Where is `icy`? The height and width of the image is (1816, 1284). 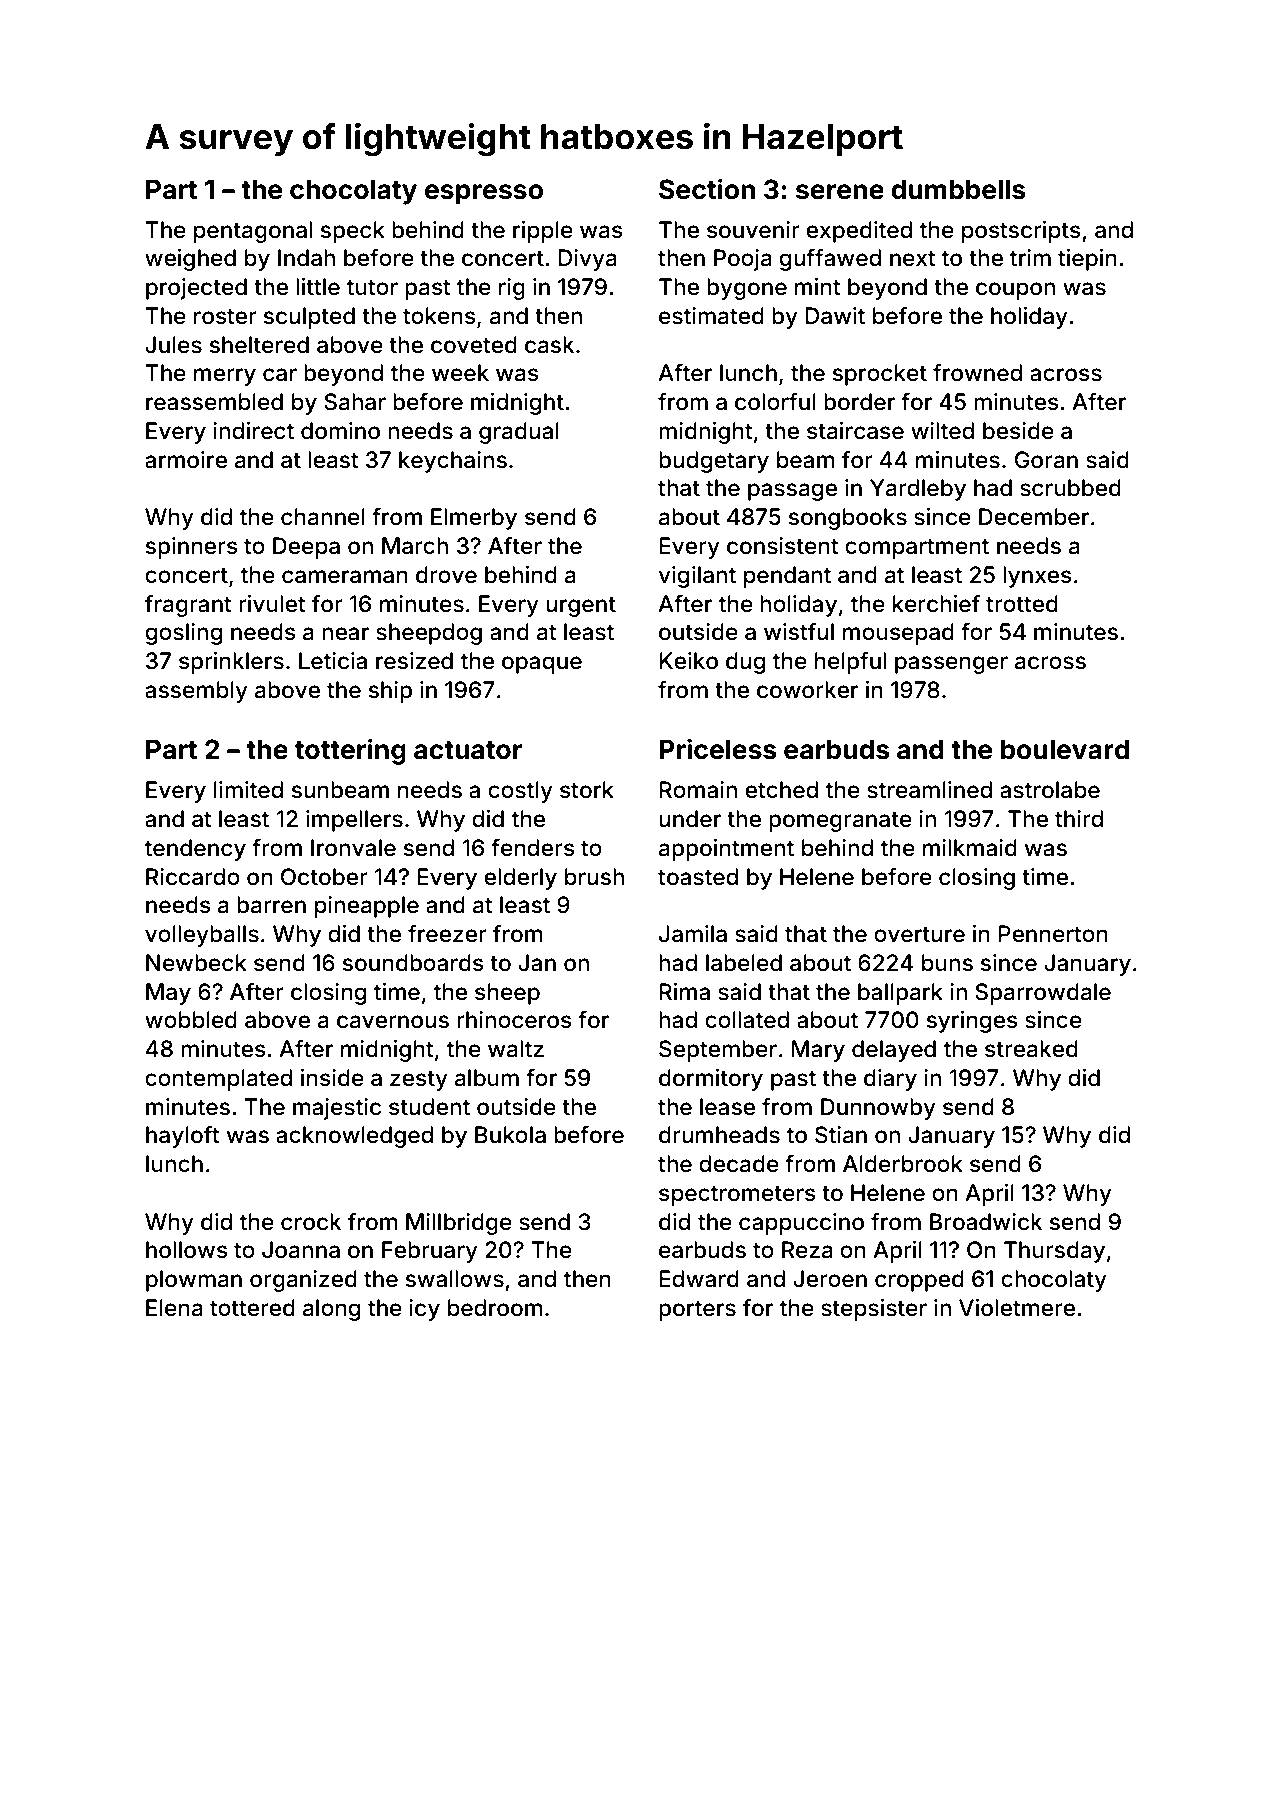 icy is located at coordinates (424, 1310).
